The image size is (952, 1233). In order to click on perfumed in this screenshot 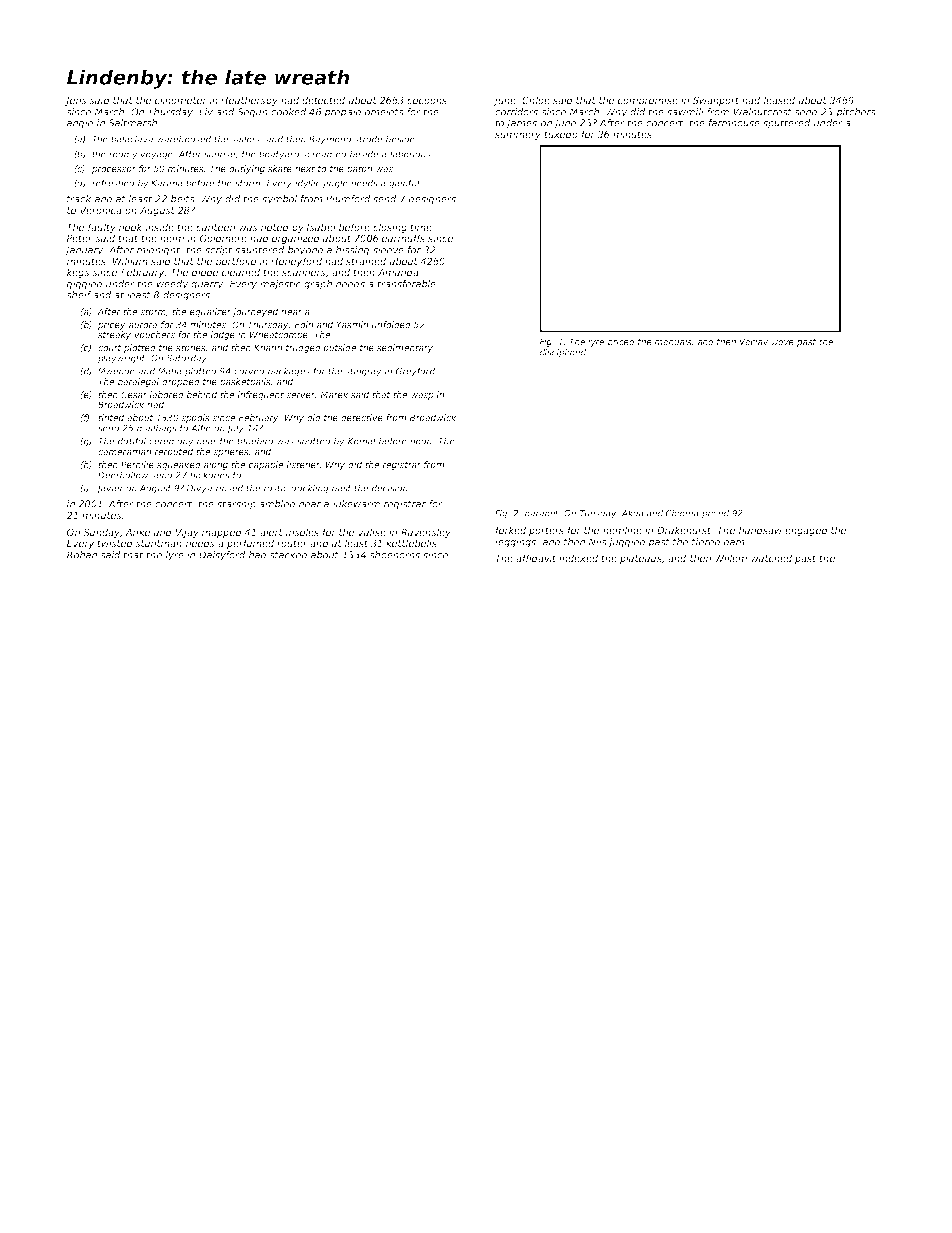, I will do `click(250, 544)`.
